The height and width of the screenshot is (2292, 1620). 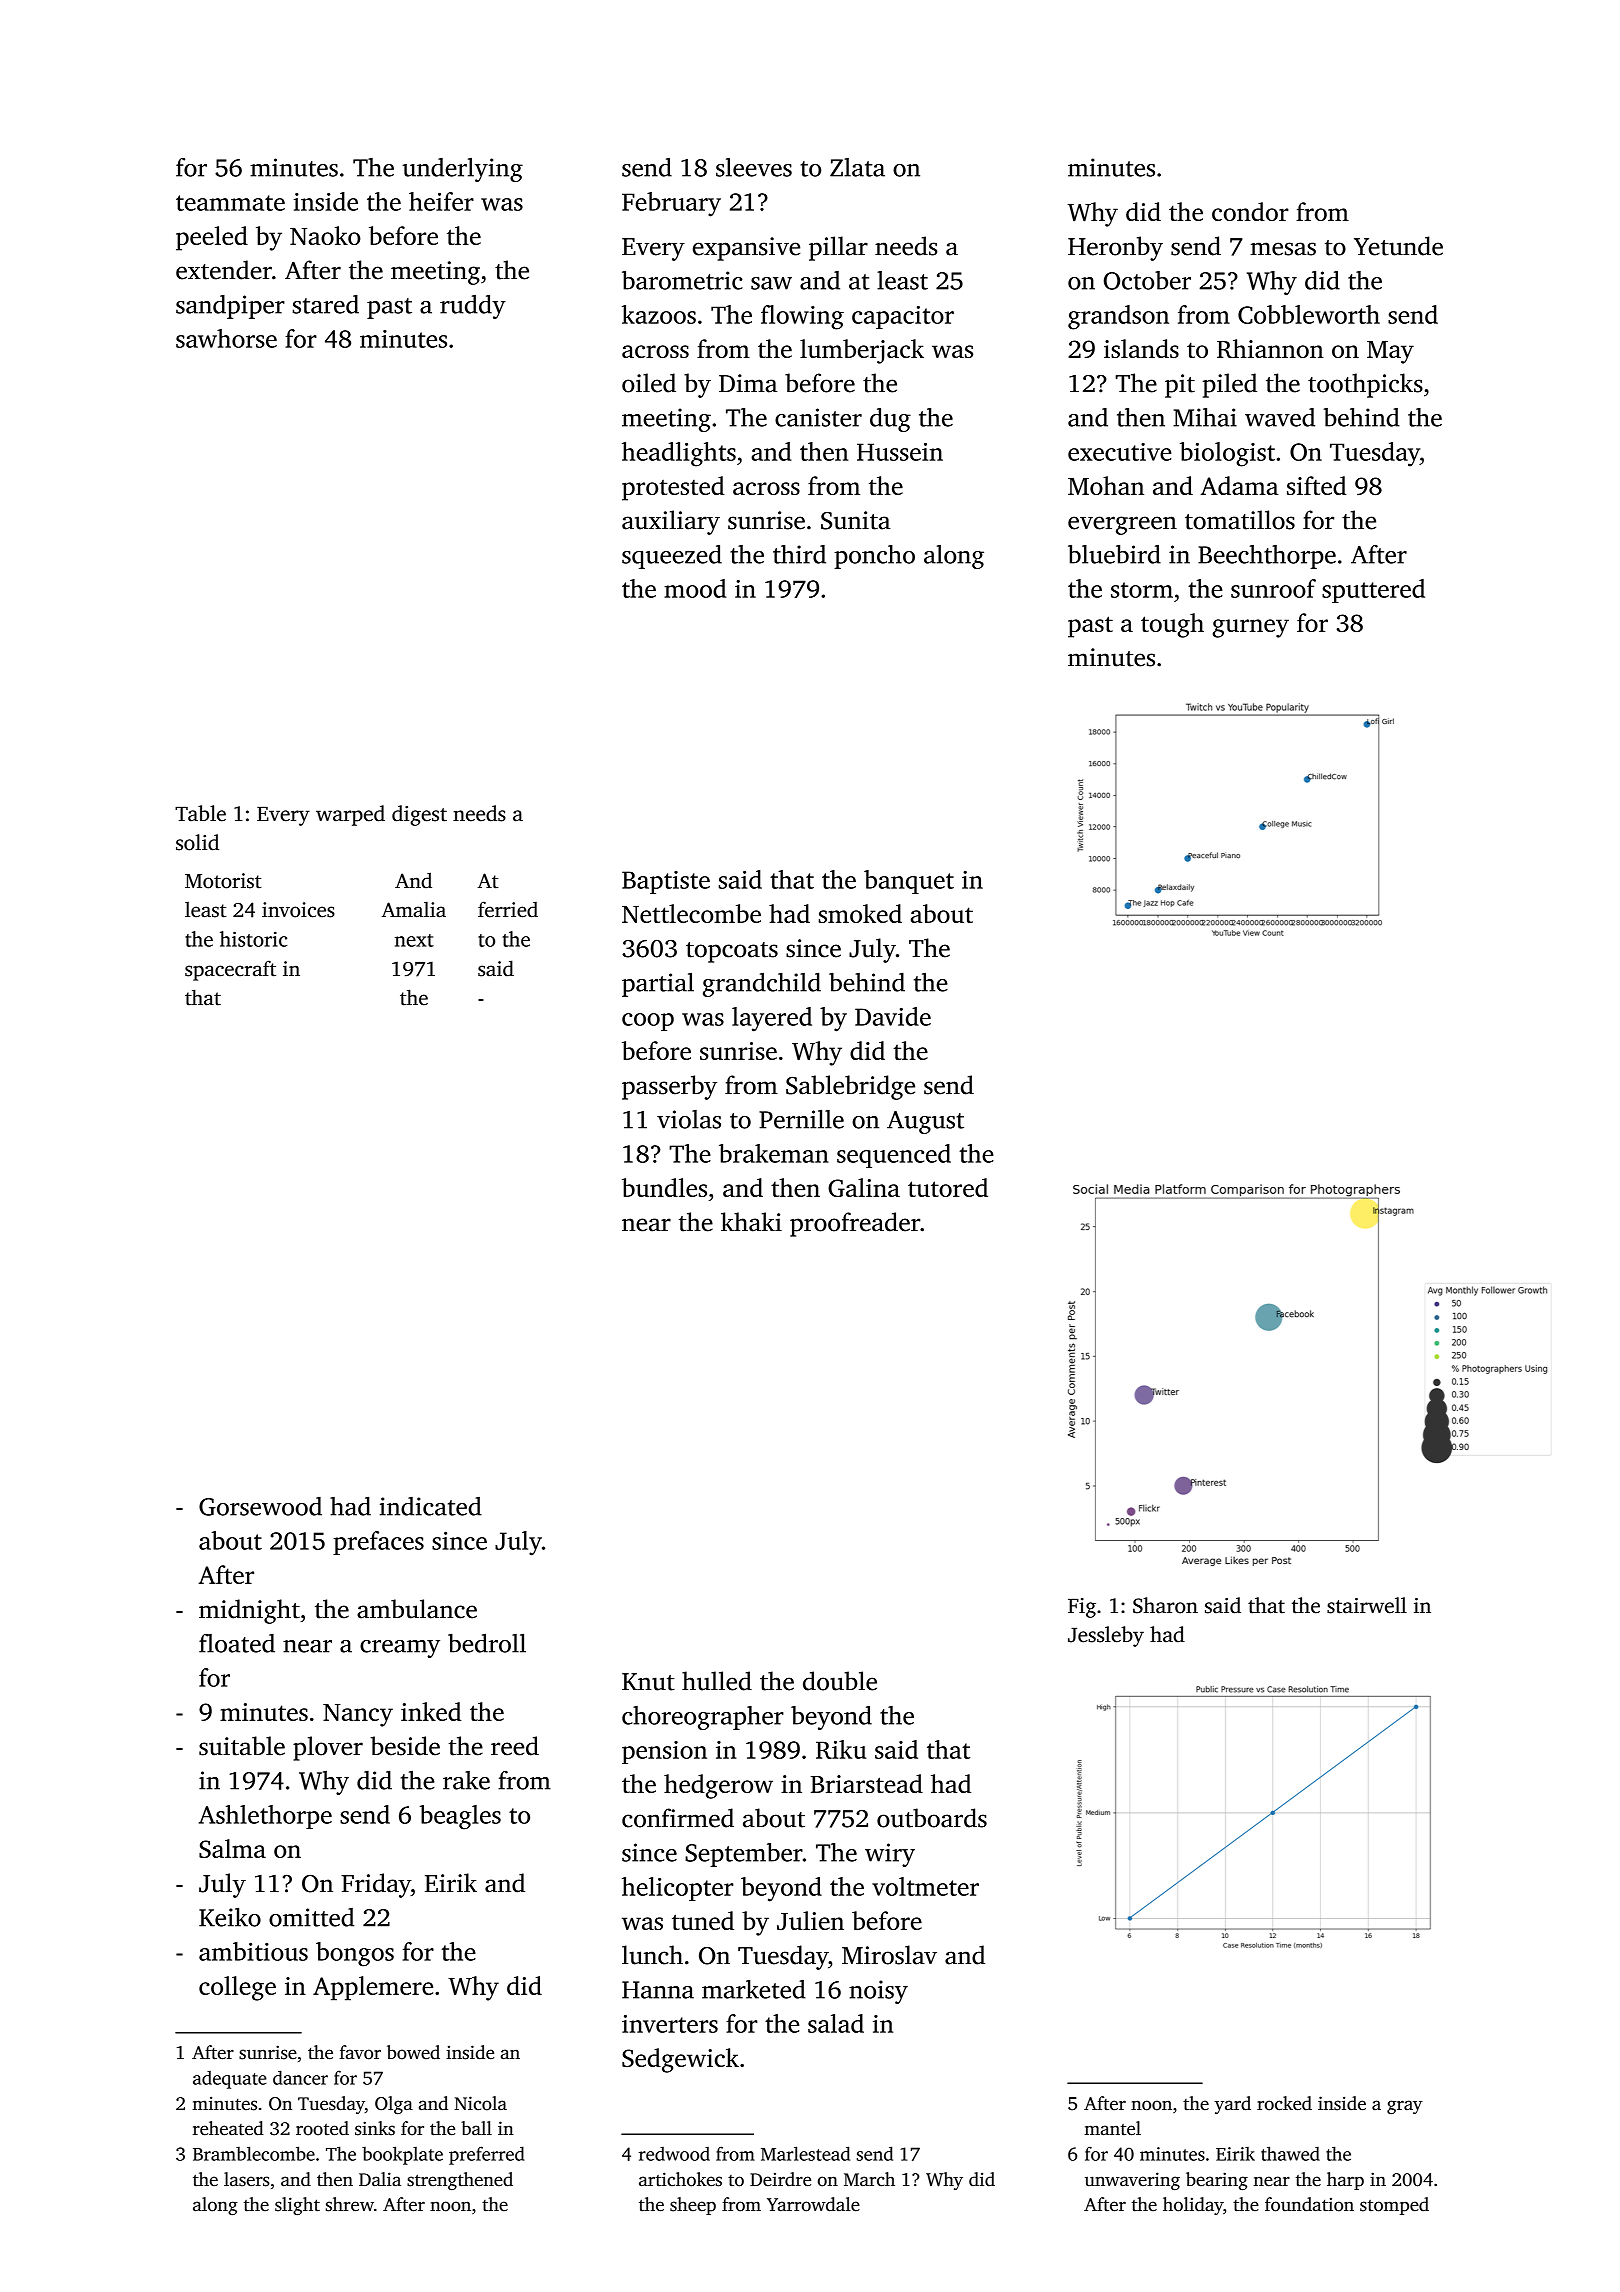 I want to click on underlying, so click(x=462, y=170).
